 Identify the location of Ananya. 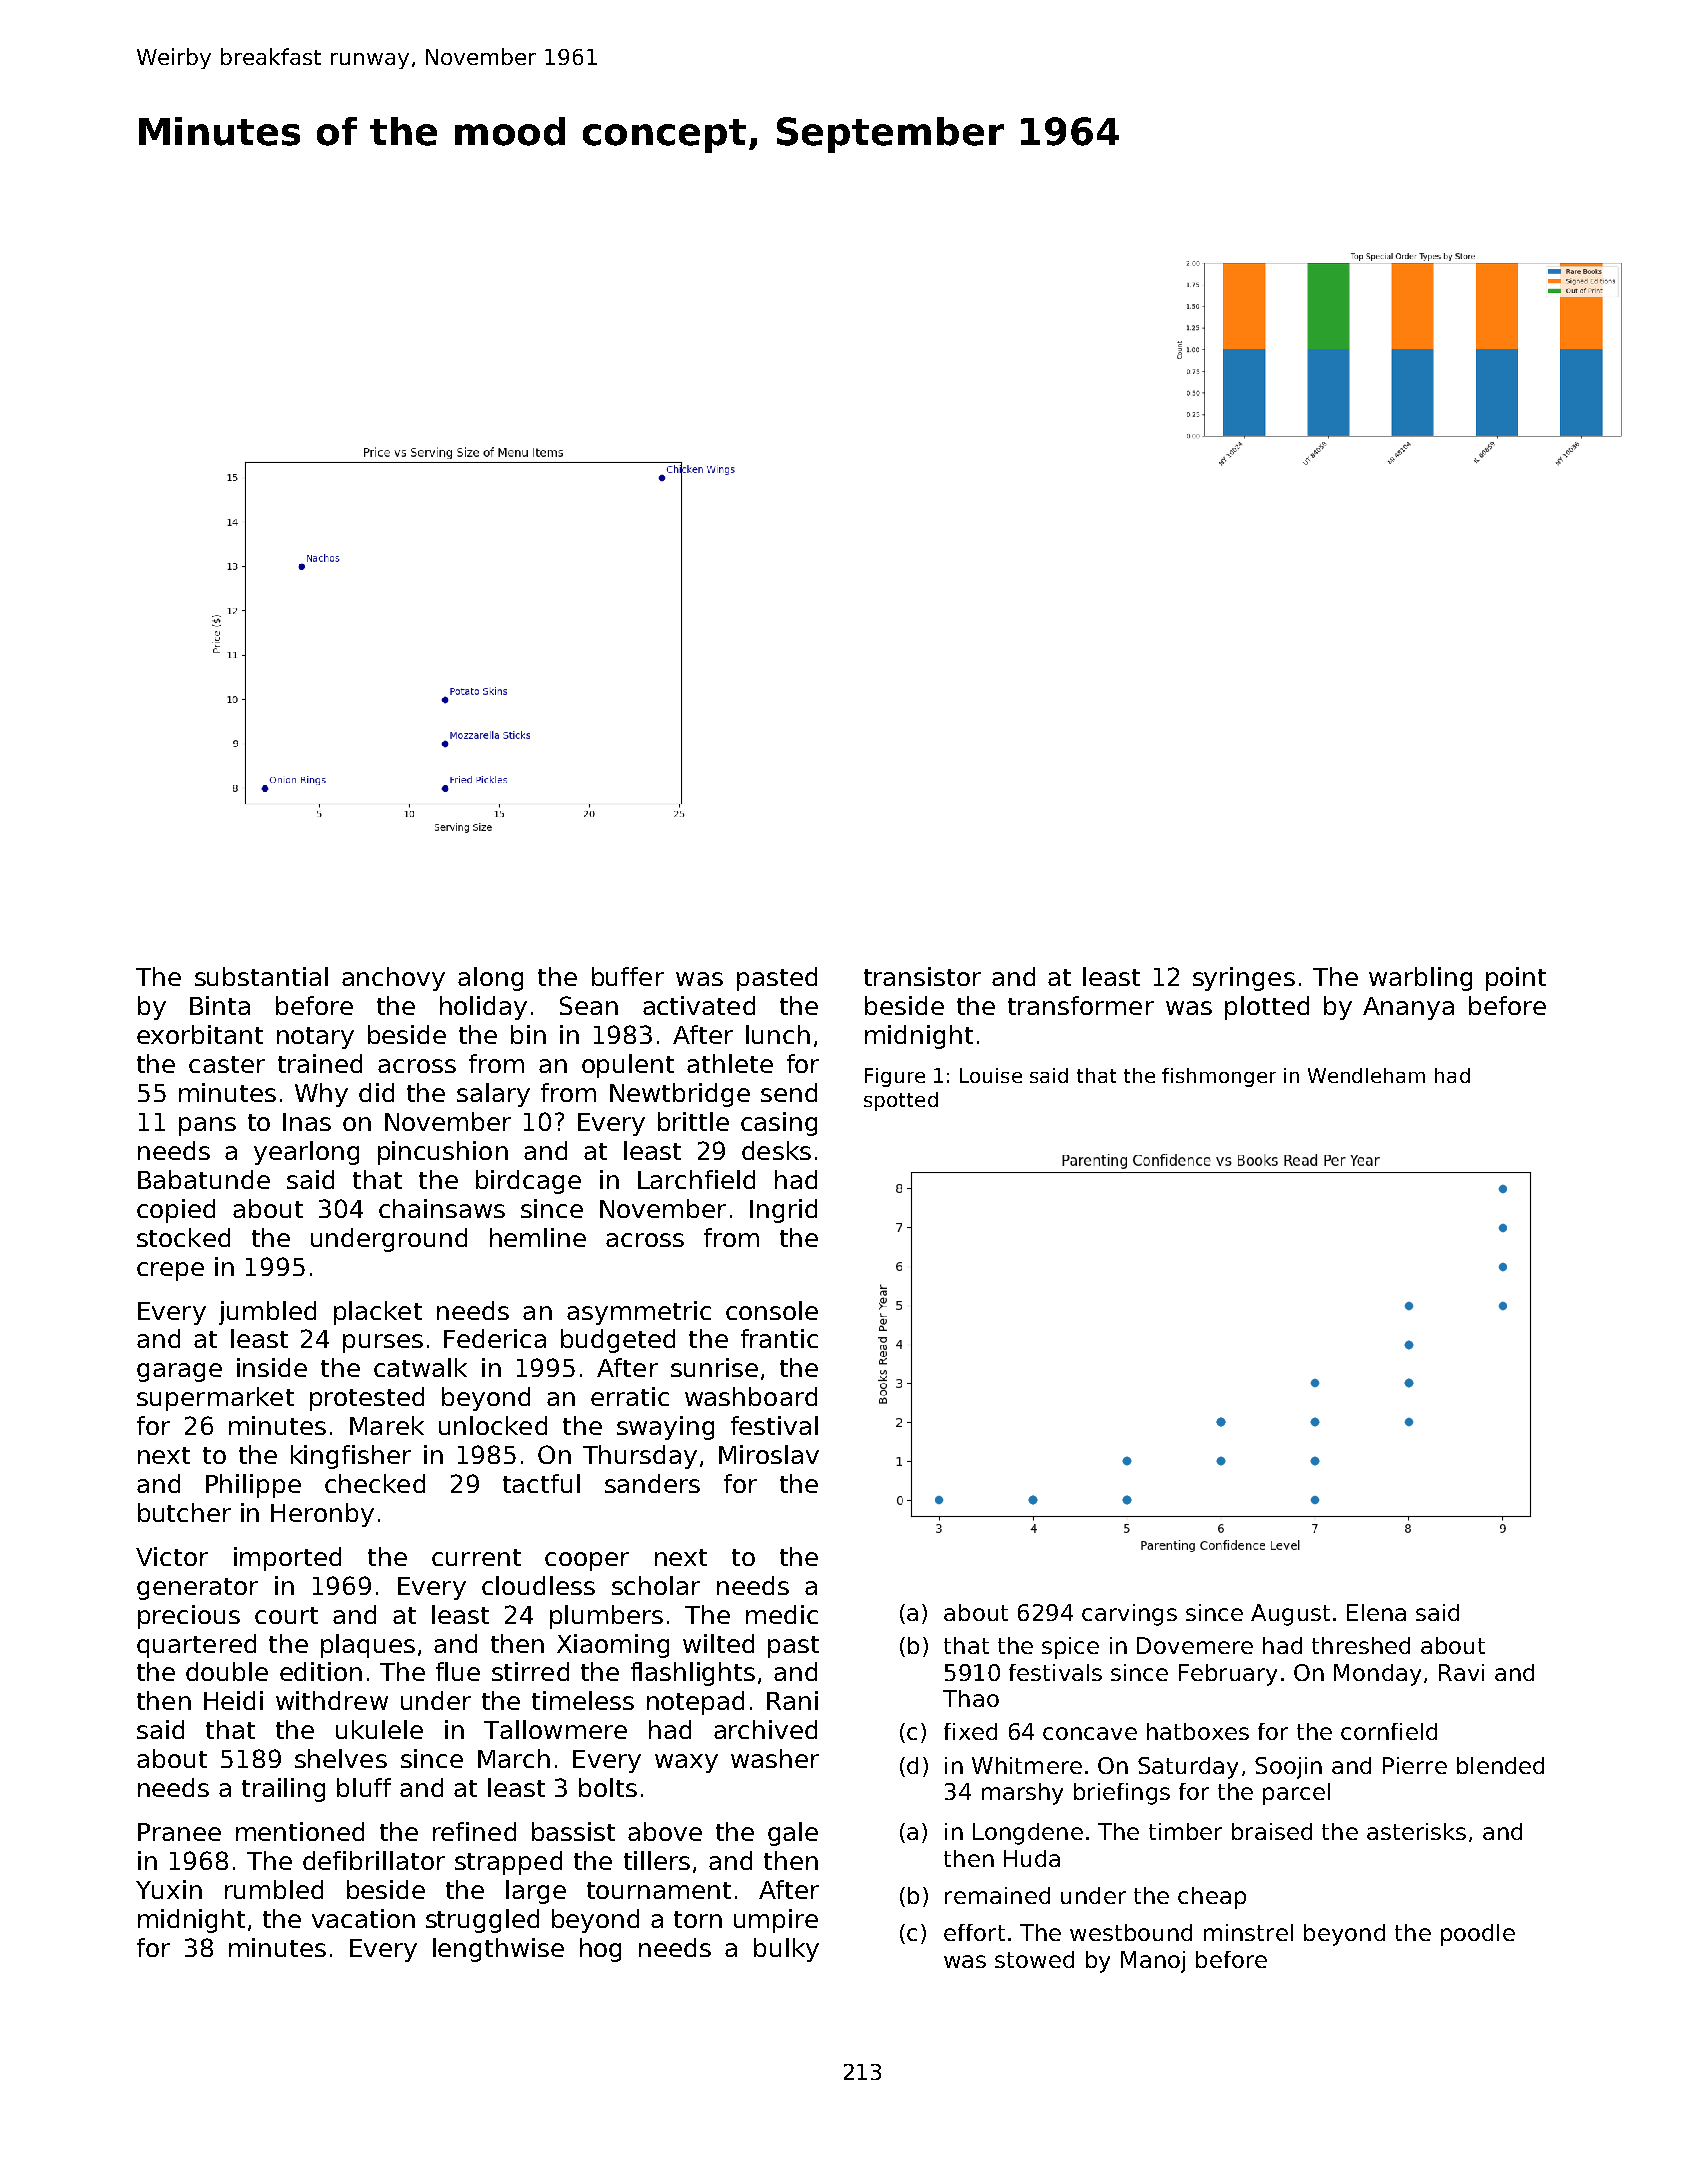
(1408, 1008).
